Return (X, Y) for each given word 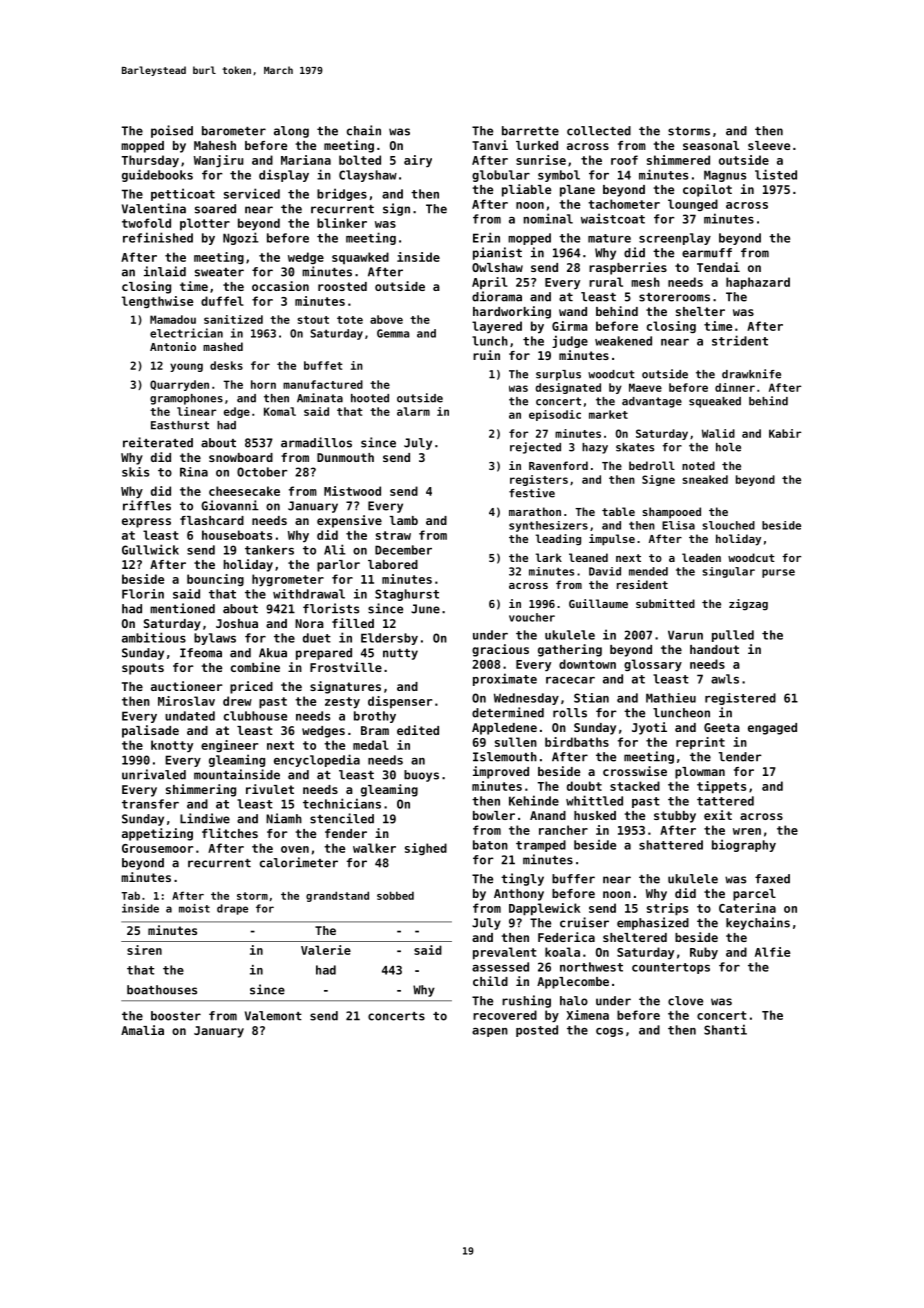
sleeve (769, 145)
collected (599, 131)
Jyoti (649, 728)
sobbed (395, 895)
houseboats (237, 535)
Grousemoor (157, 848)
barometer (234, 131)
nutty (400, 654)
